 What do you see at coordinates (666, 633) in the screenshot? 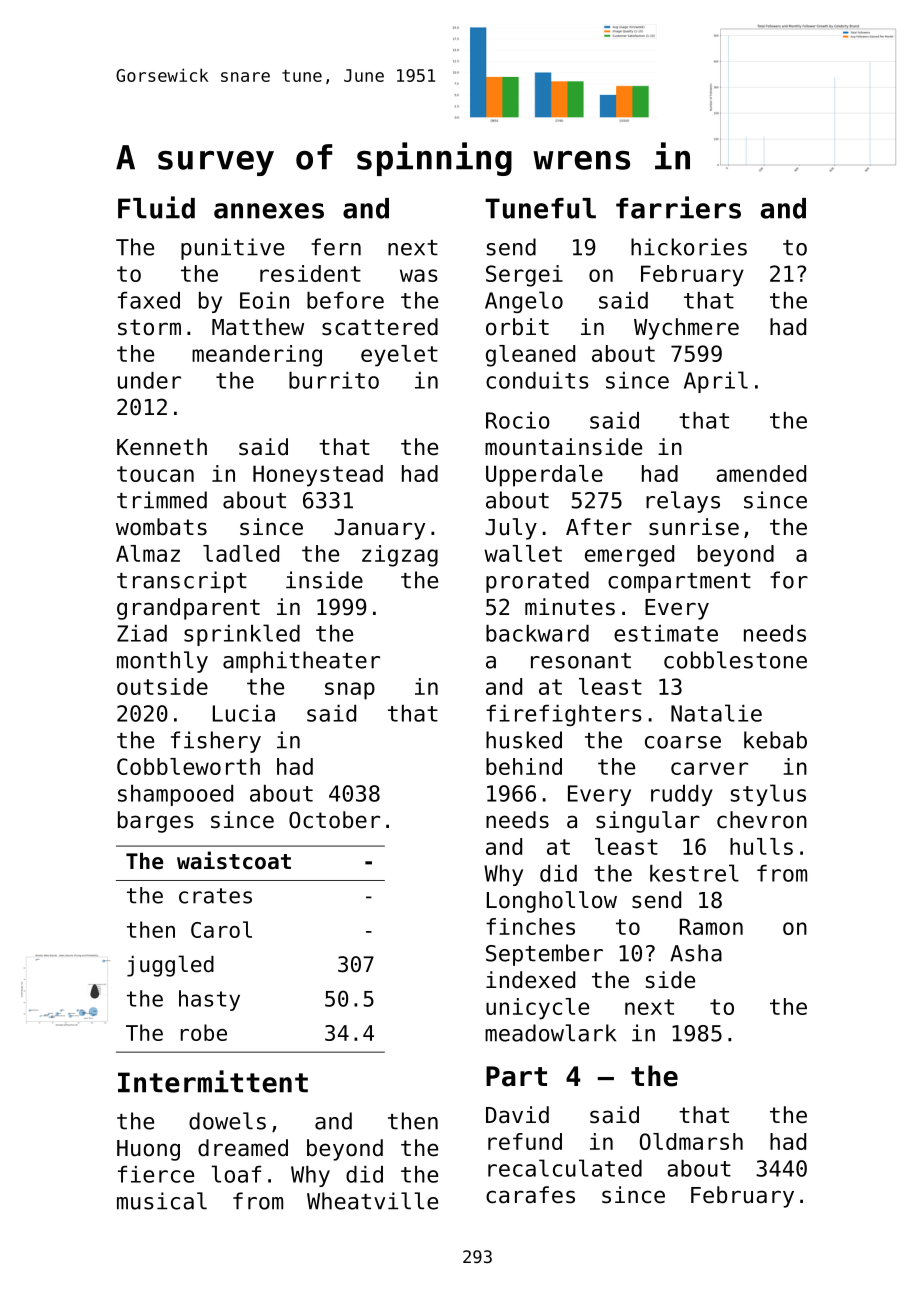
I see `estimate` at bounding box center [666, 633].
